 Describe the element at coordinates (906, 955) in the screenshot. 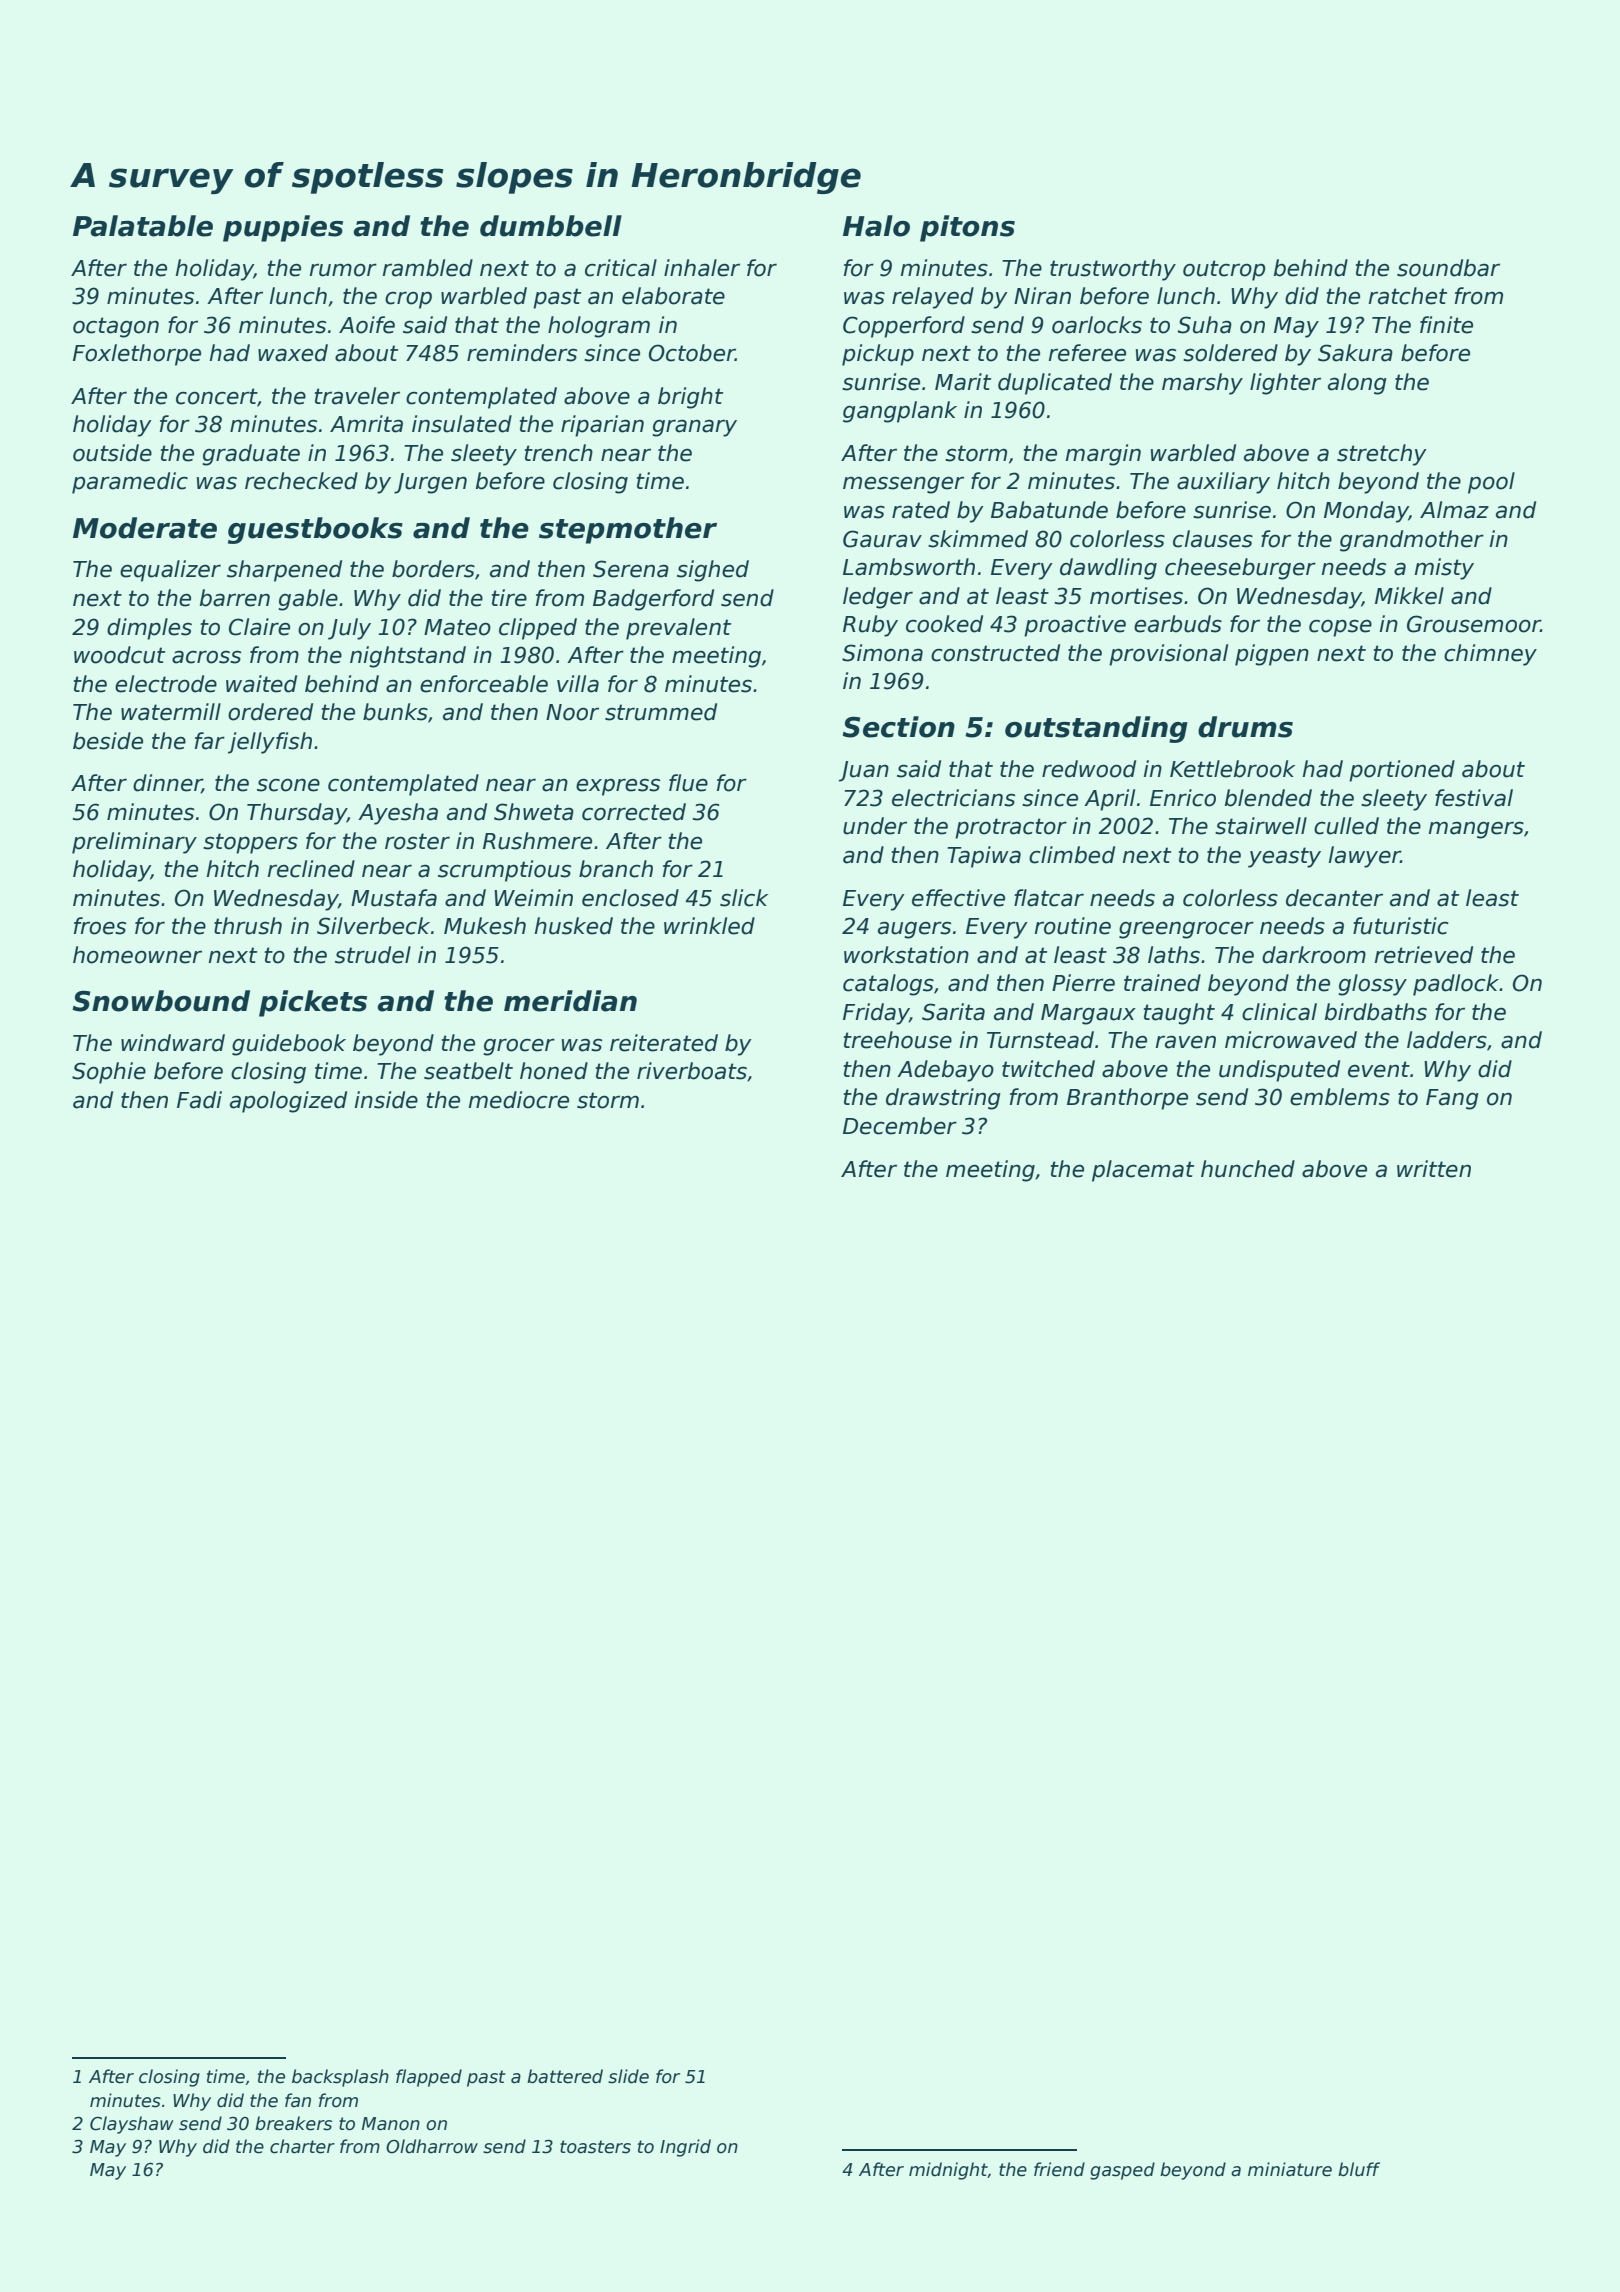

I see `workstation` at that location.
